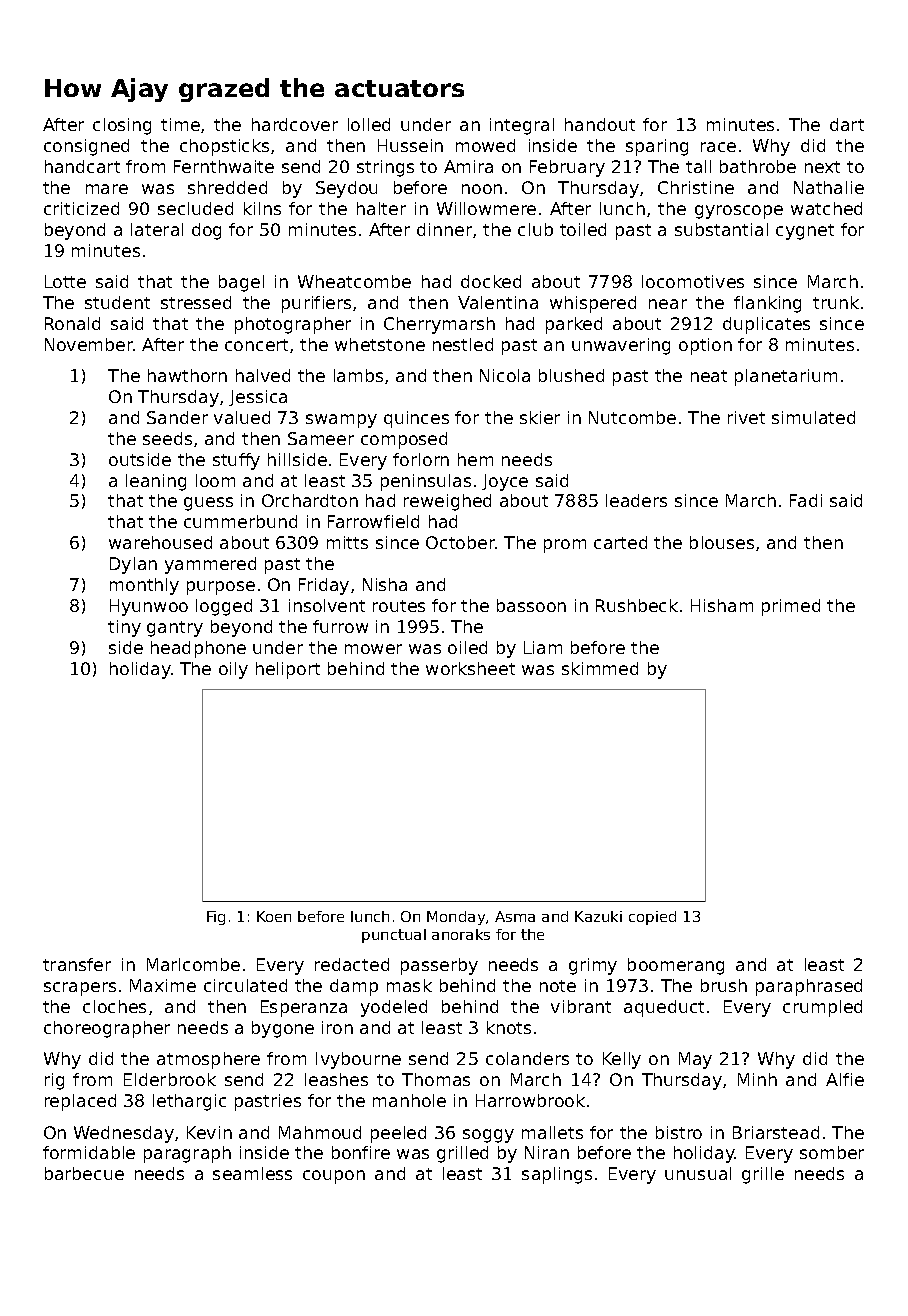 This document has height=1316, width=908. I want to click on planetarium, so click(786, 377).
